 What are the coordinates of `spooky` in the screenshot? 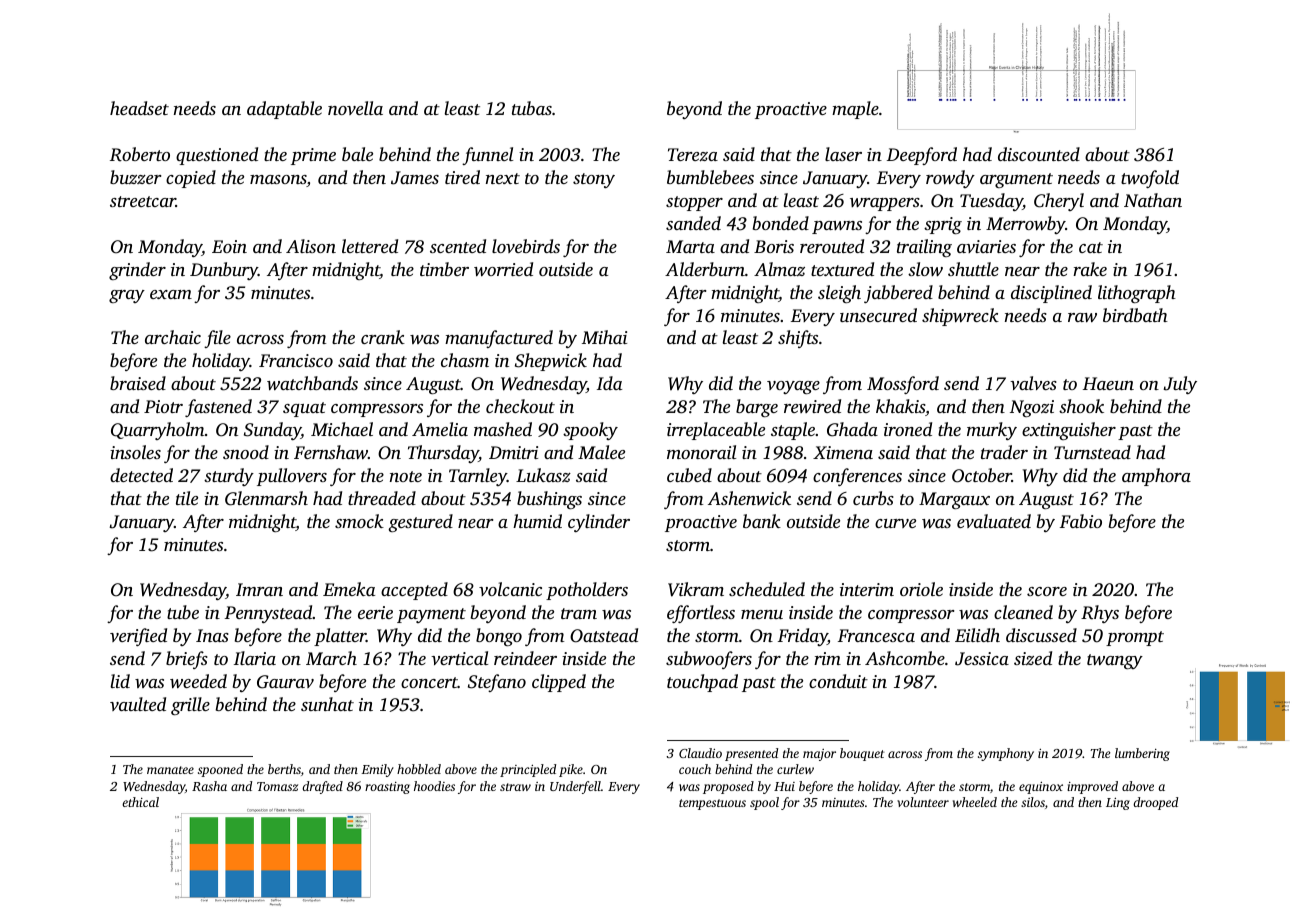 It's located at (590, 431).
